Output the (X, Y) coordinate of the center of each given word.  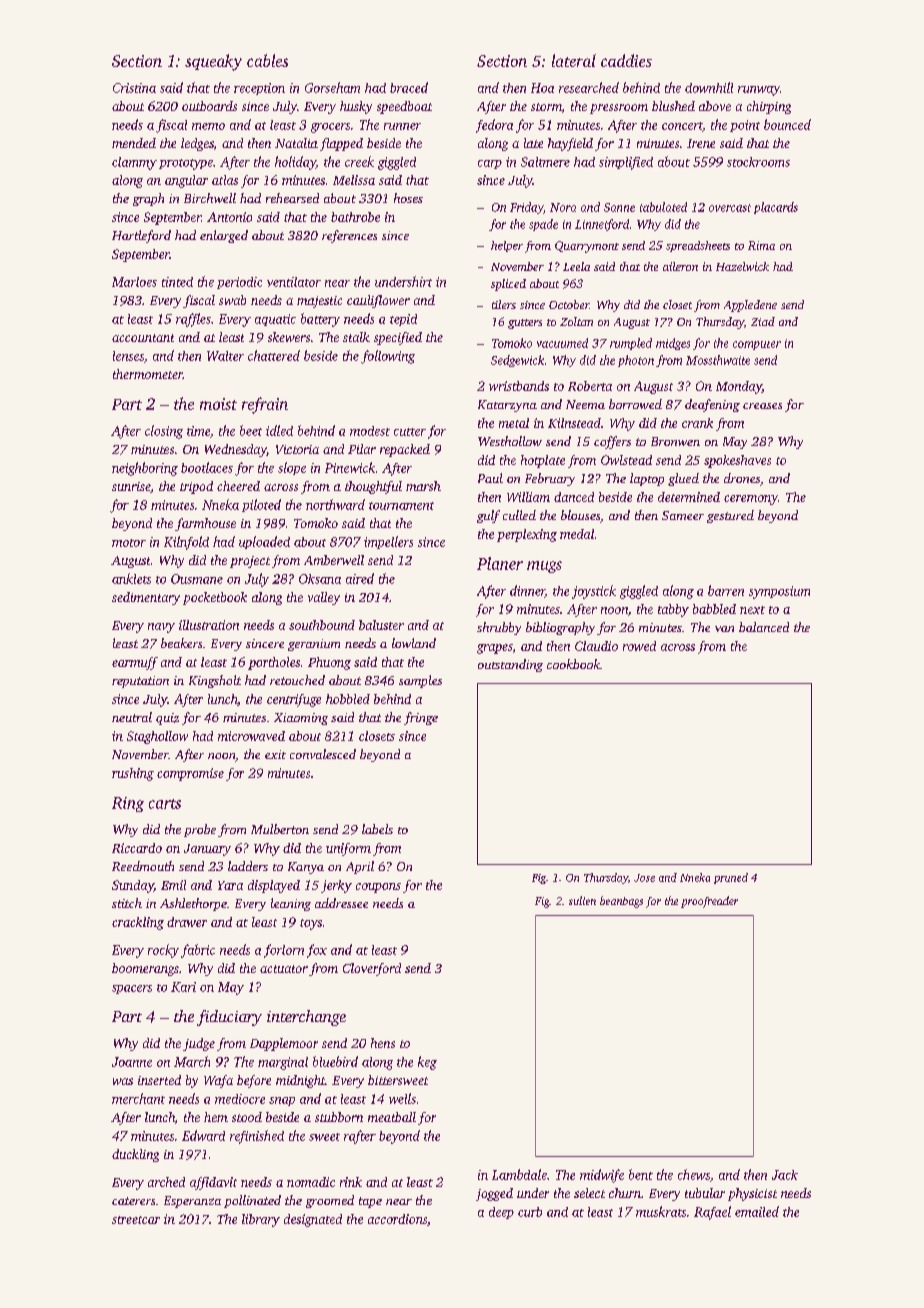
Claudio (596, 646)
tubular (705, 1193)
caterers (133, 1201)
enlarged (224, 236)
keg (427, 1063)
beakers (181, 643)
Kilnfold (186, 543)
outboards (209, 106)
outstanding (510, 665)
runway (759, 91)
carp (490, 164)
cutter (410, 432)
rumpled (631, 344)
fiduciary (229, 1018)
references (349, 236)
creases (762, 406)
